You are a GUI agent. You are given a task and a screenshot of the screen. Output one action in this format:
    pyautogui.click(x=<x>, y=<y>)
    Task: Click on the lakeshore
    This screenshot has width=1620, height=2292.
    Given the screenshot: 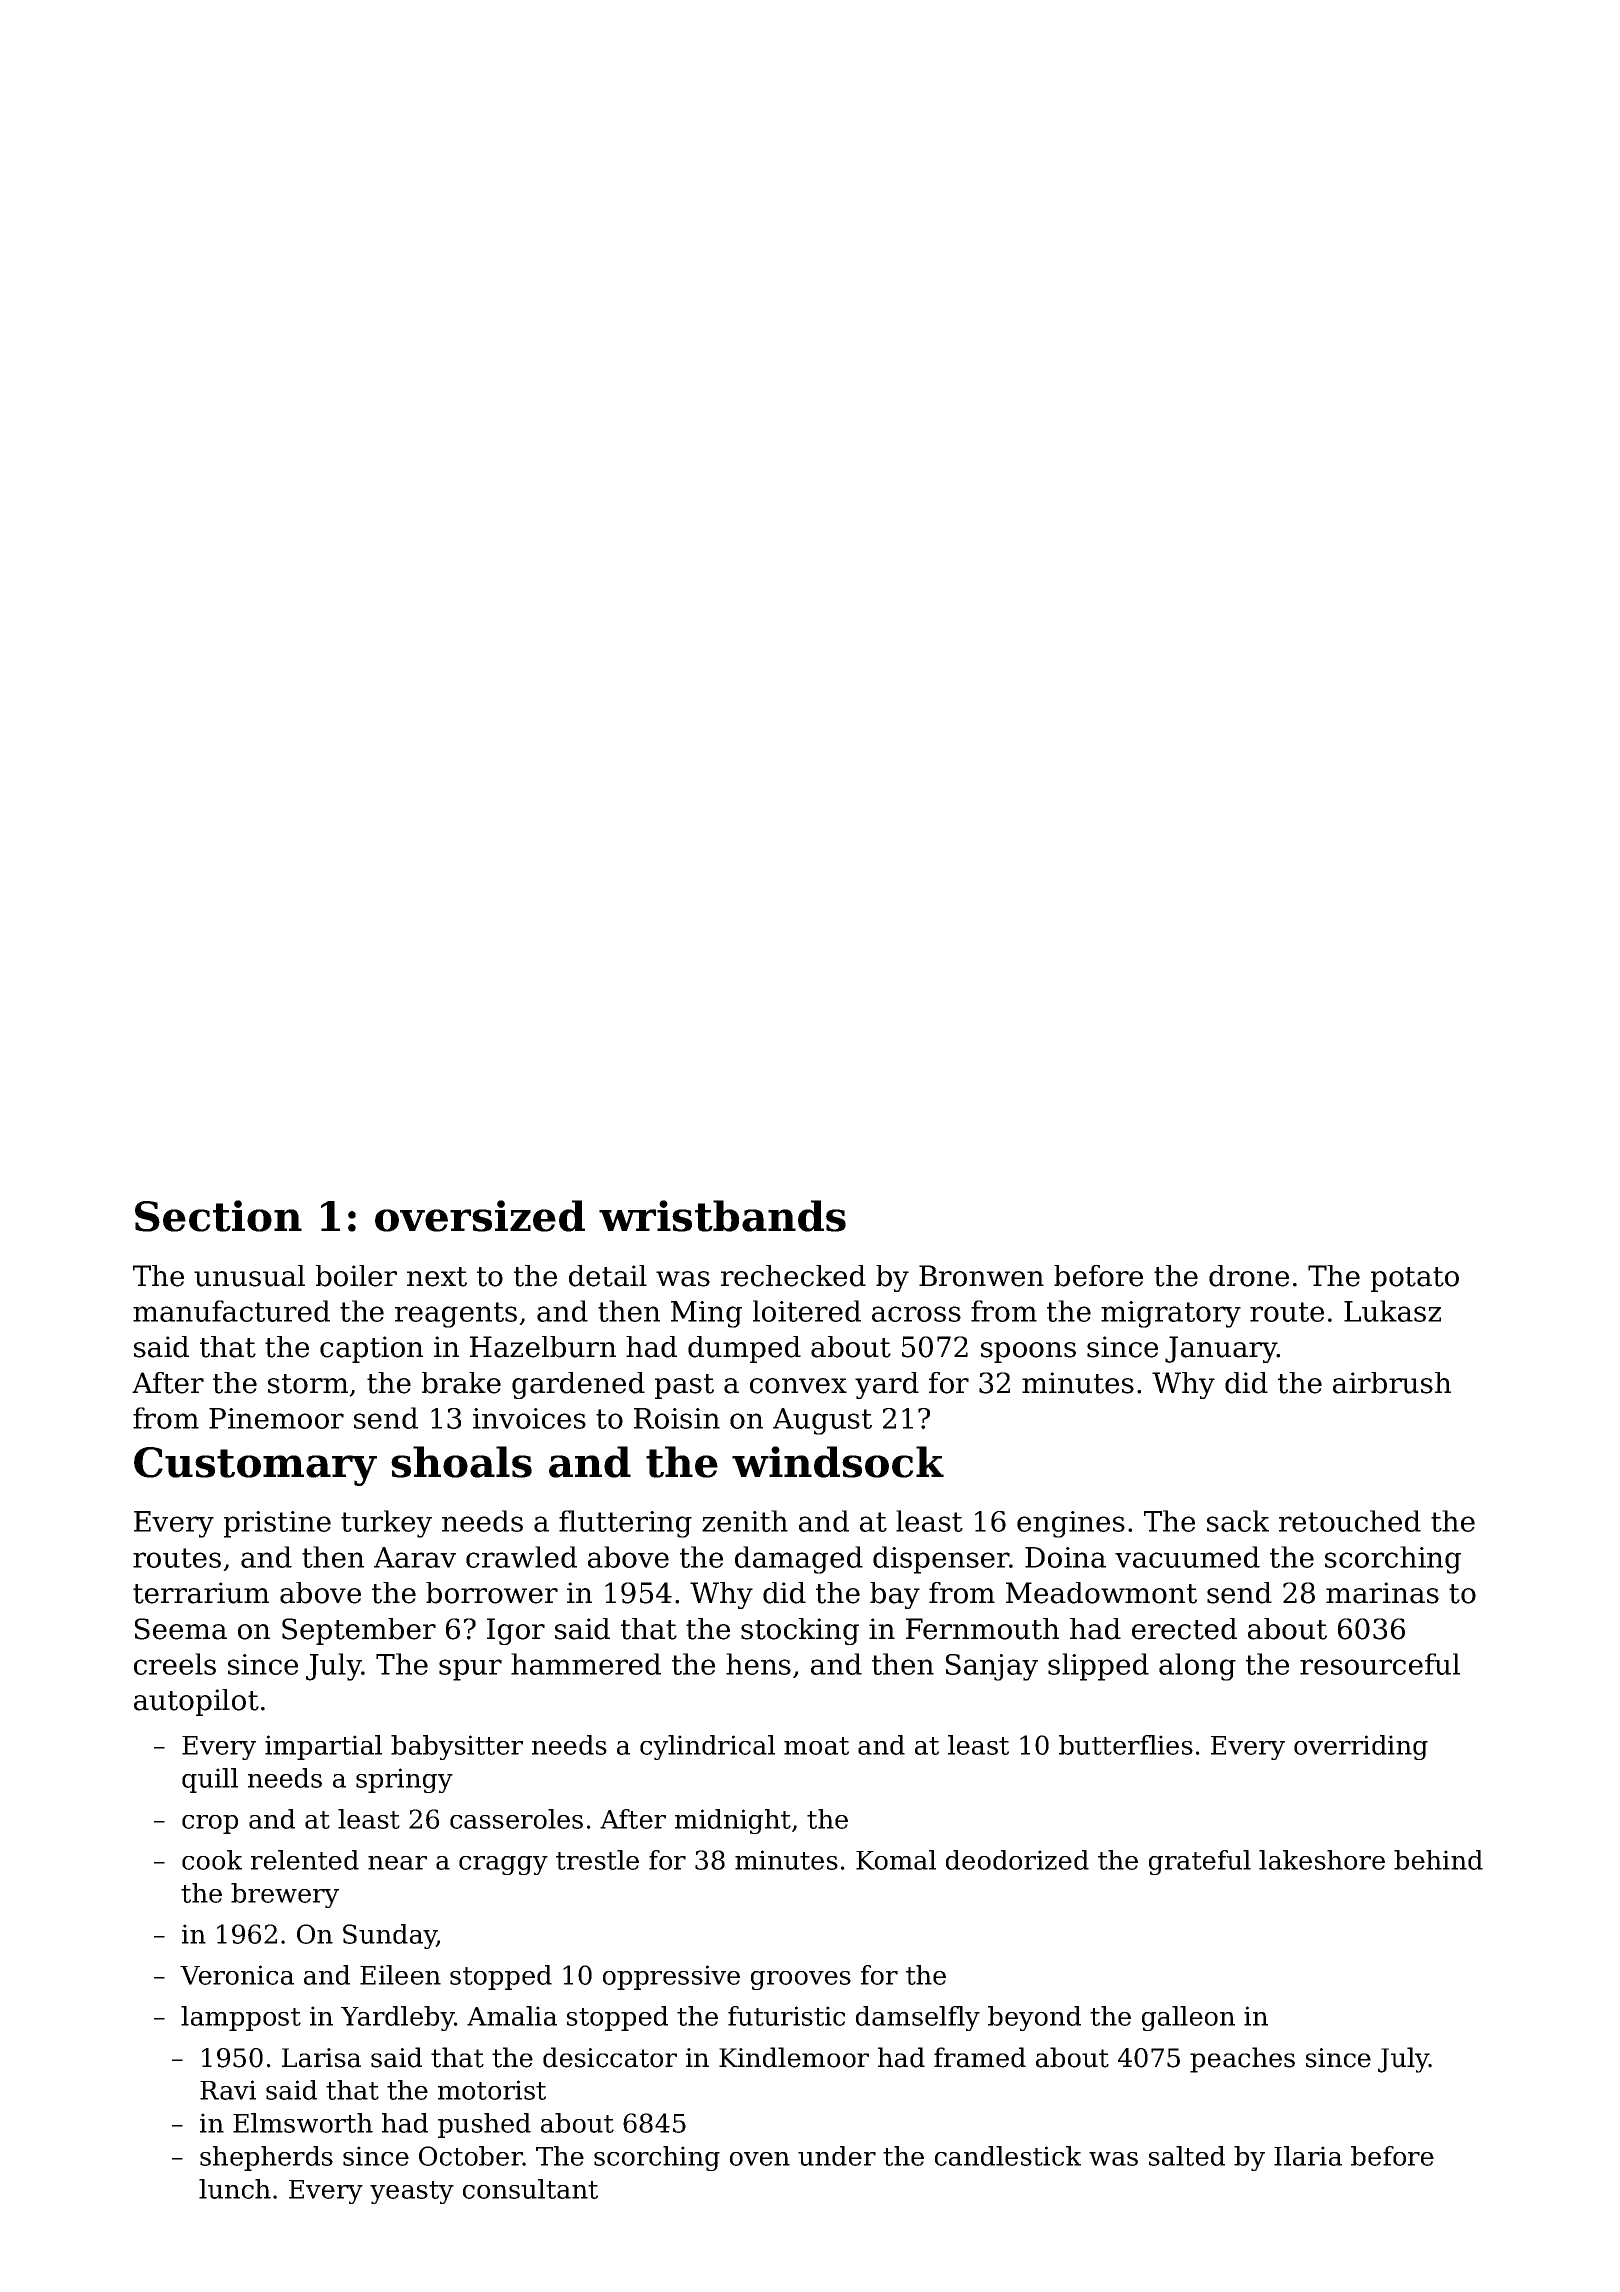 What is the action you would take?
    pyautogui.click(x=1322, y=1860)
